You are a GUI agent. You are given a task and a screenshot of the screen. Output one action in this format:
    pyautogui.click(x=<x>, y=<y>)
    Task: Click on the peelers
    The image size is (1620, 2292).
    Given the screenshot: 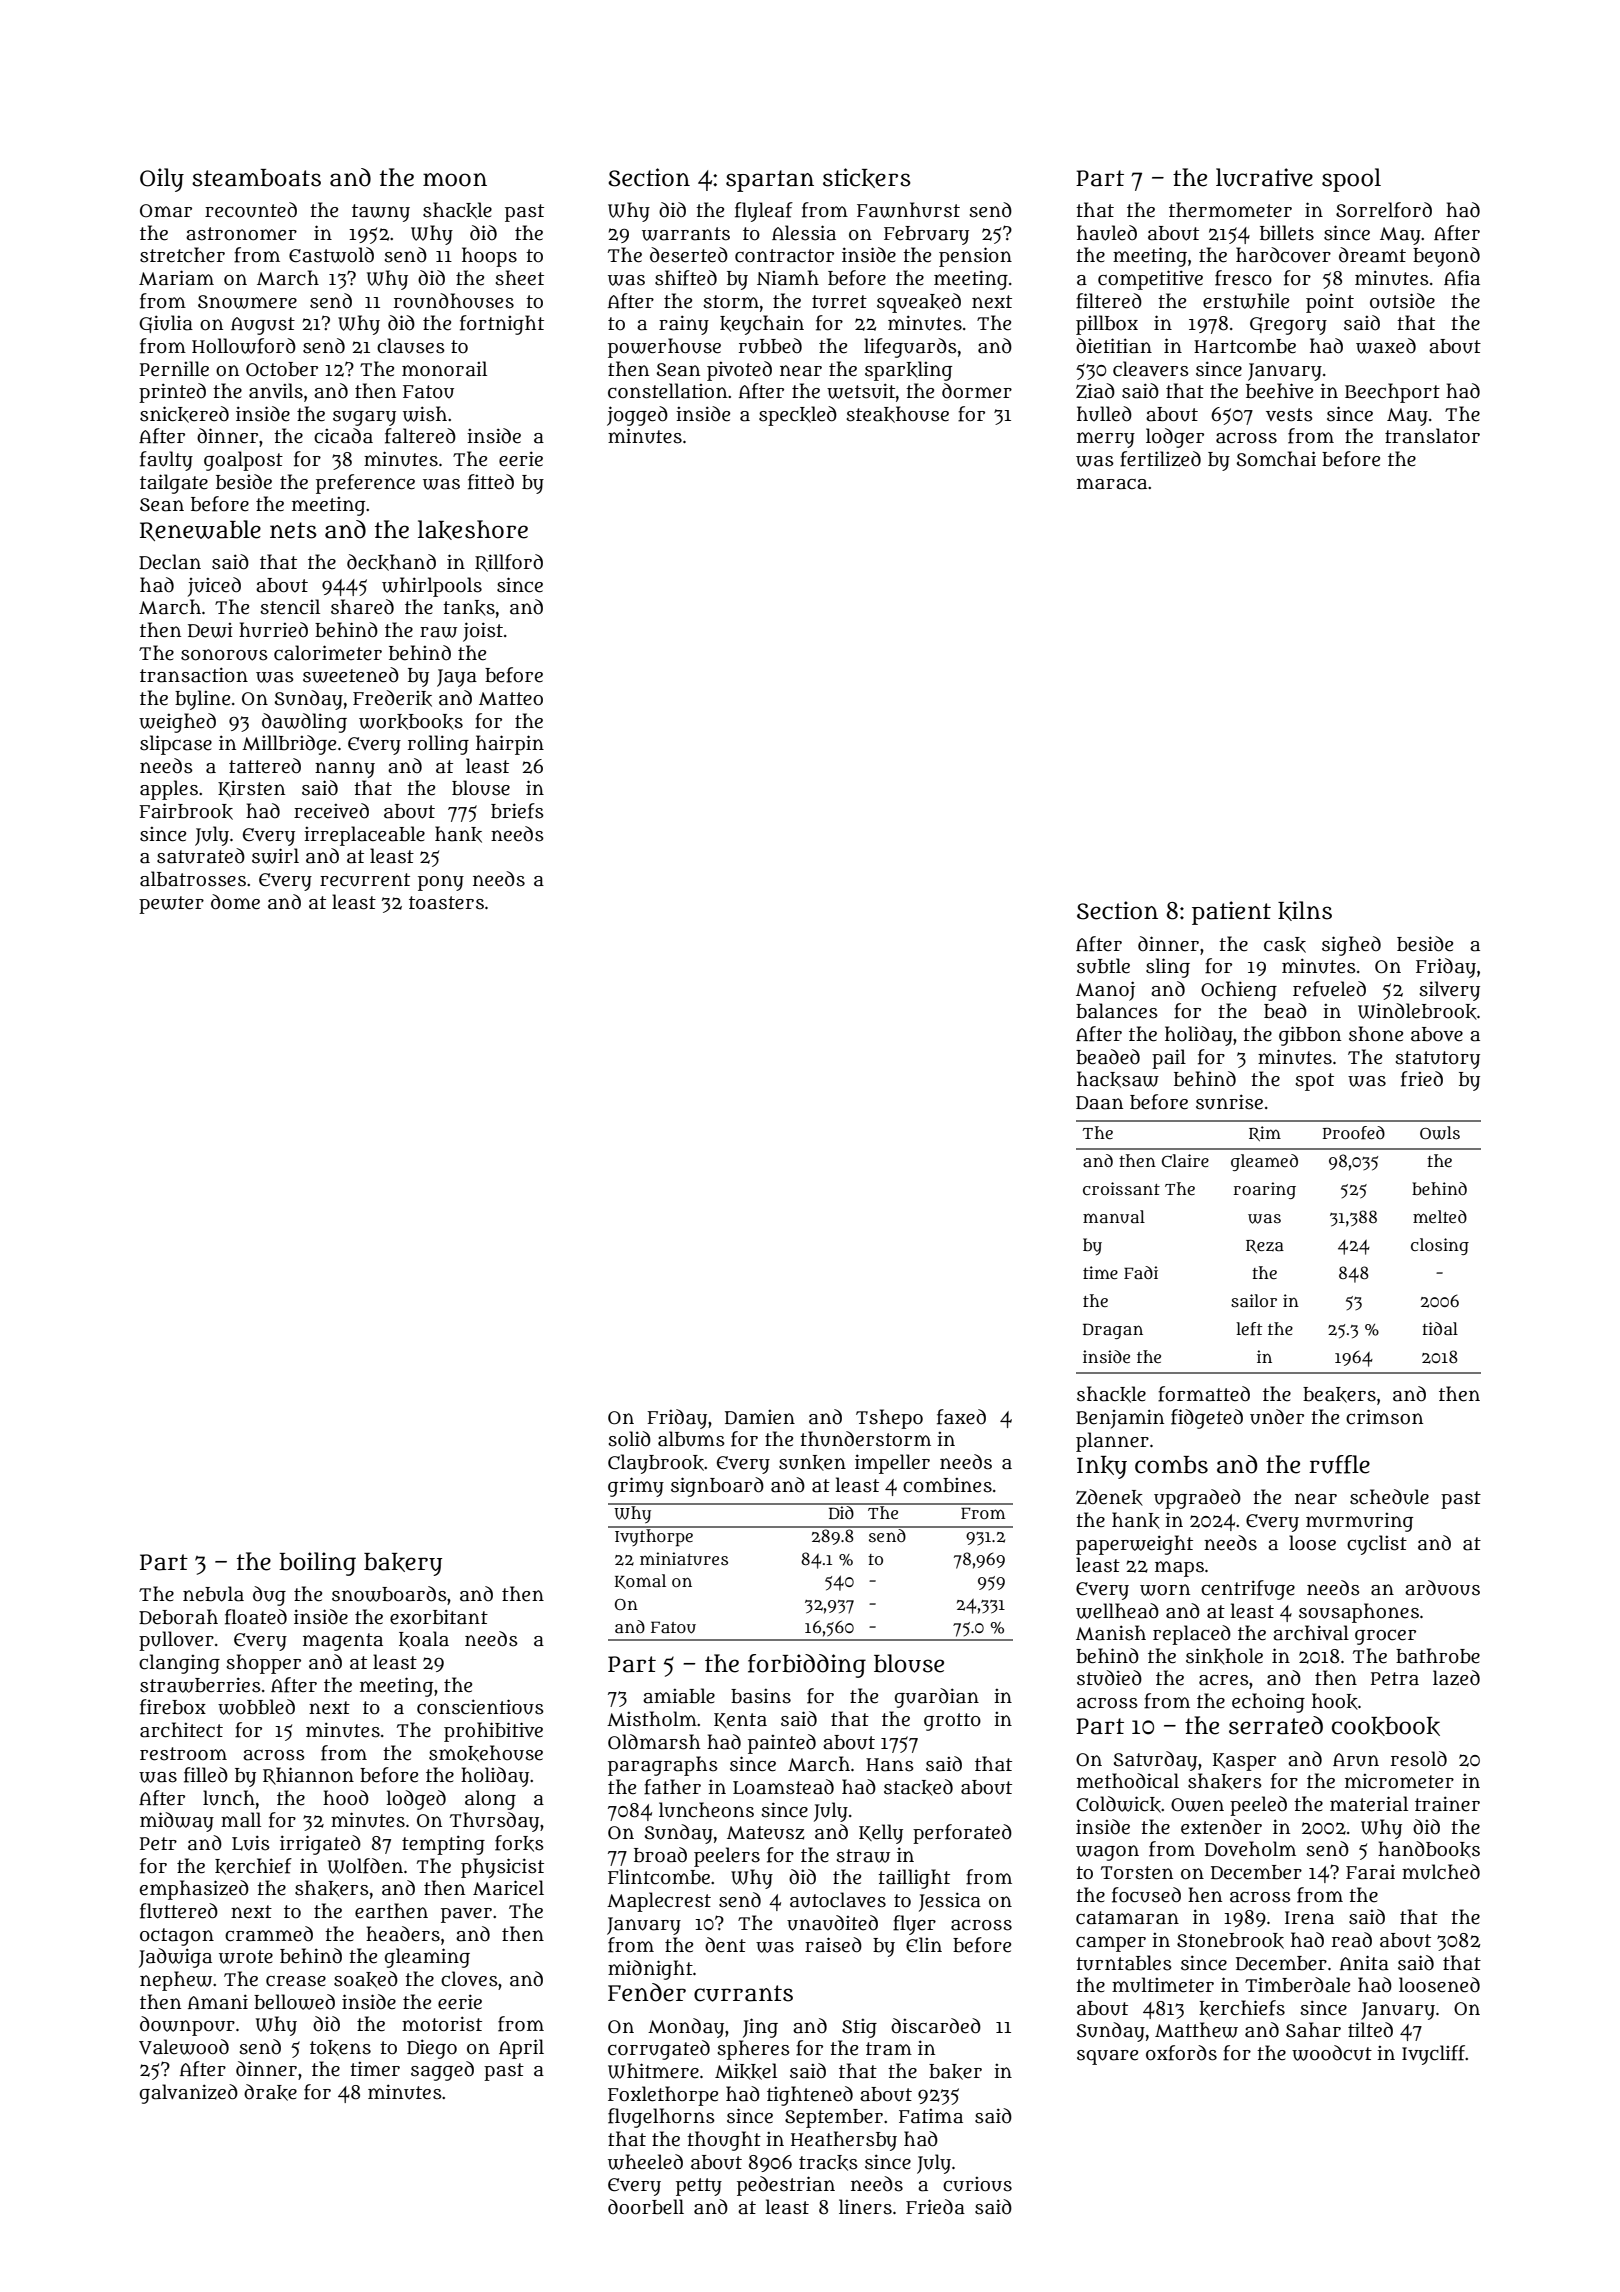 What is the action you would take?
    pyautogui.click(x=727, y=1857)
